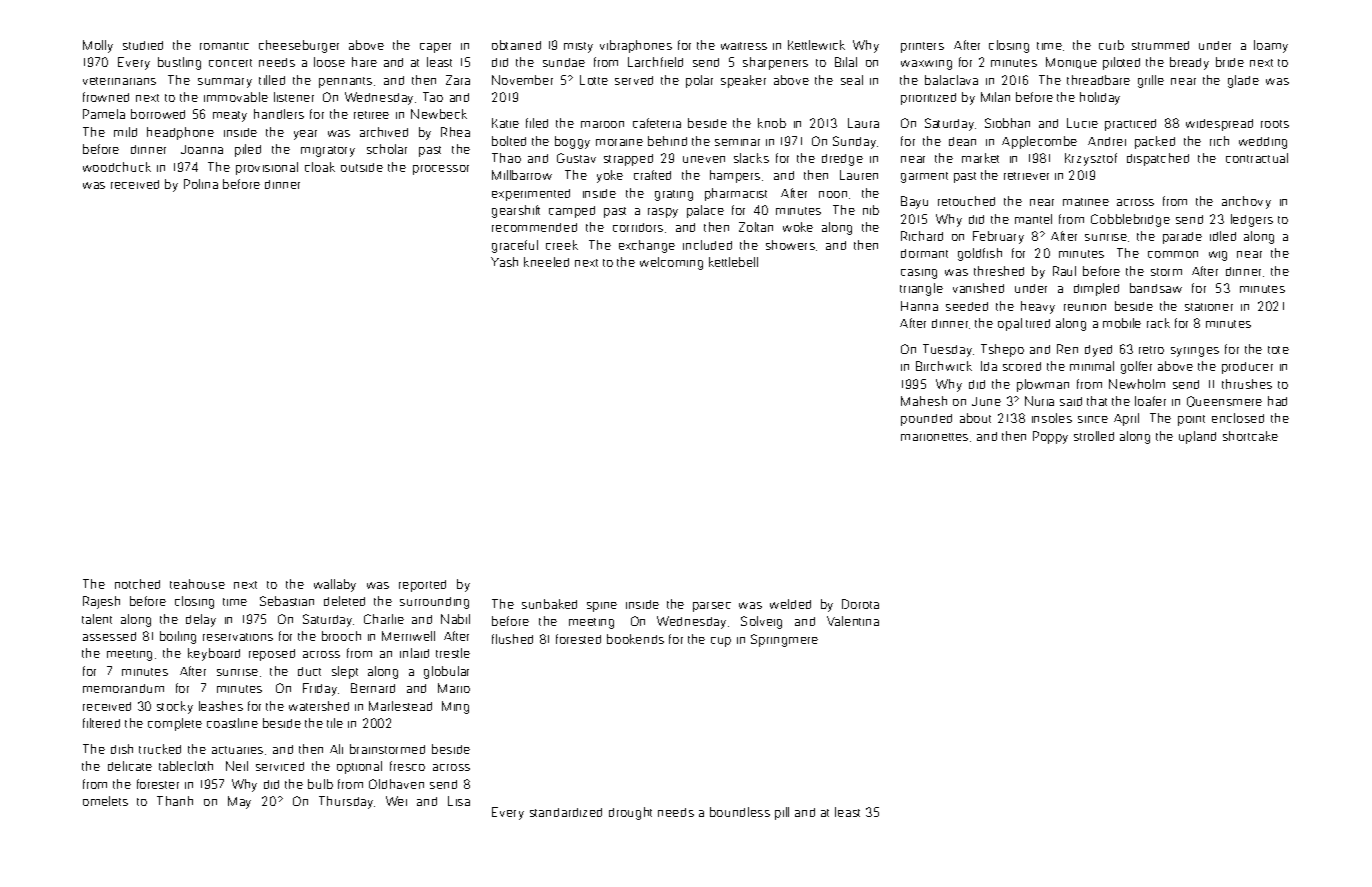  I want to click on uneven, so click(704, 159).
